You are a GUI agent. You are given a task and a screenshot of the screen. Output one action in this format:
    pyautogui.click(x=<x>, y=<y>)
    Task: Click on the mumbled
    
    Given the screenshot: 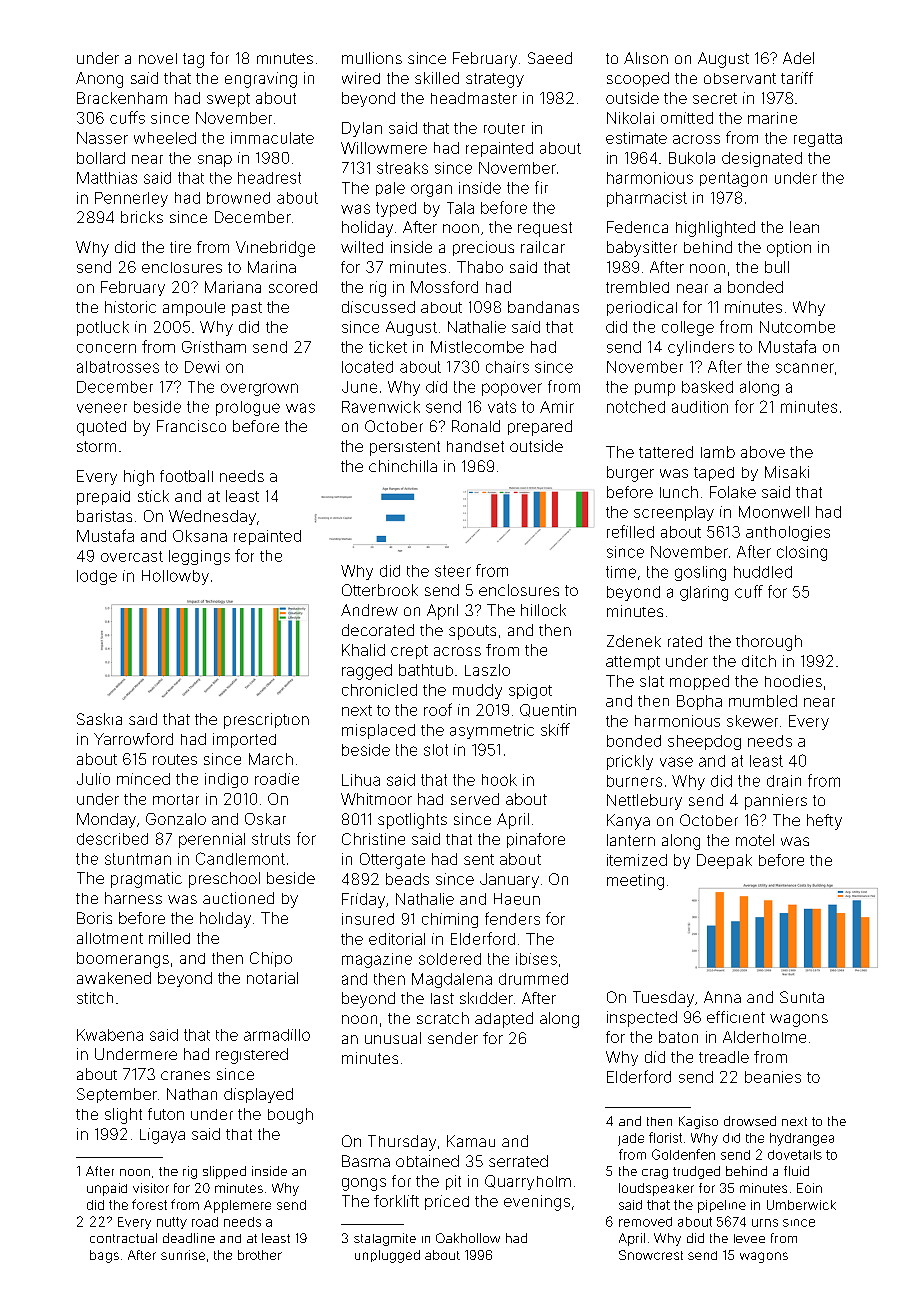 What is the action you would take?
    pyautogui.click(x=763, y=701)
